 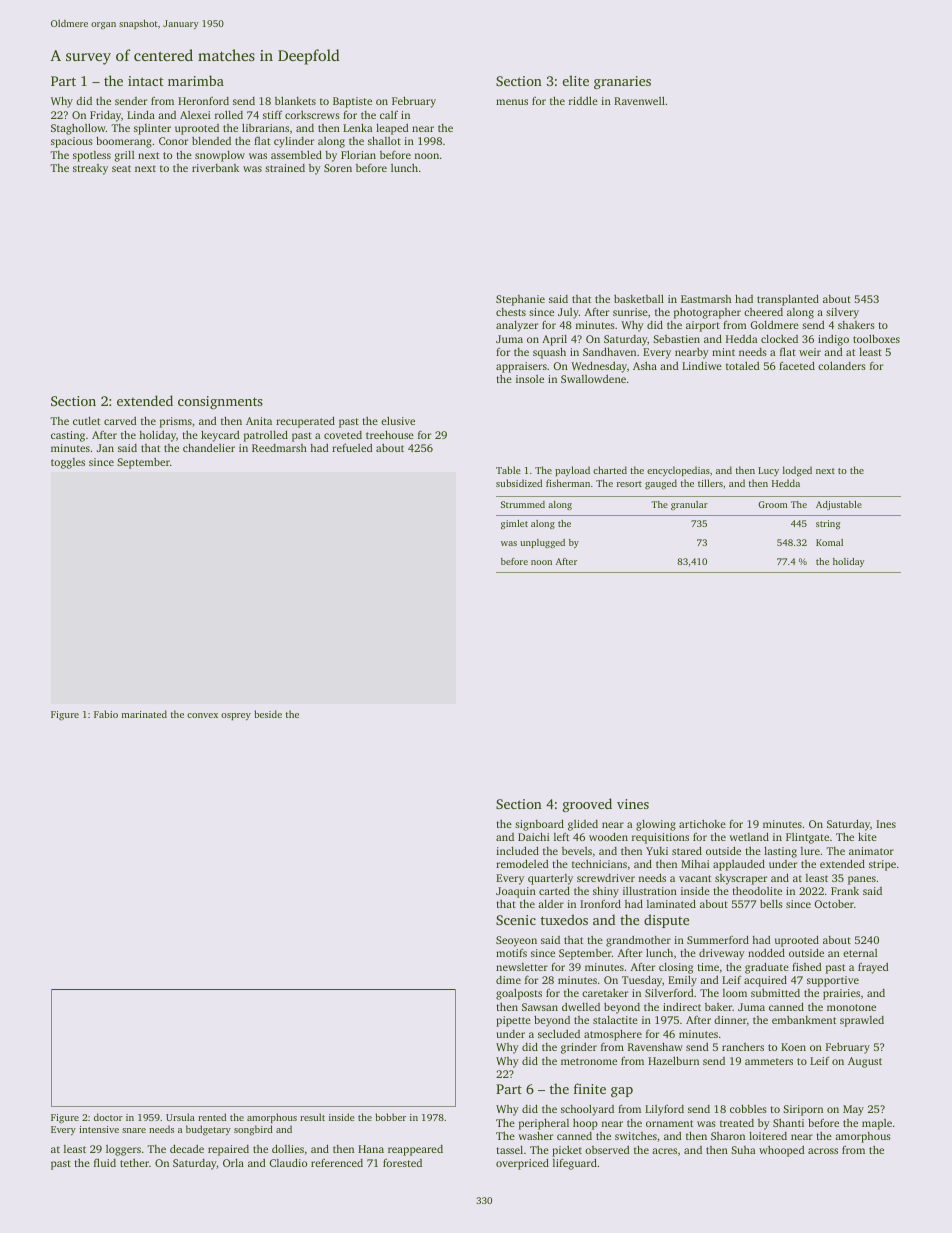 What do you see at coordinates (105, 116) in the screenshot?
I see `Friday` at bounding box center [105, 116].
